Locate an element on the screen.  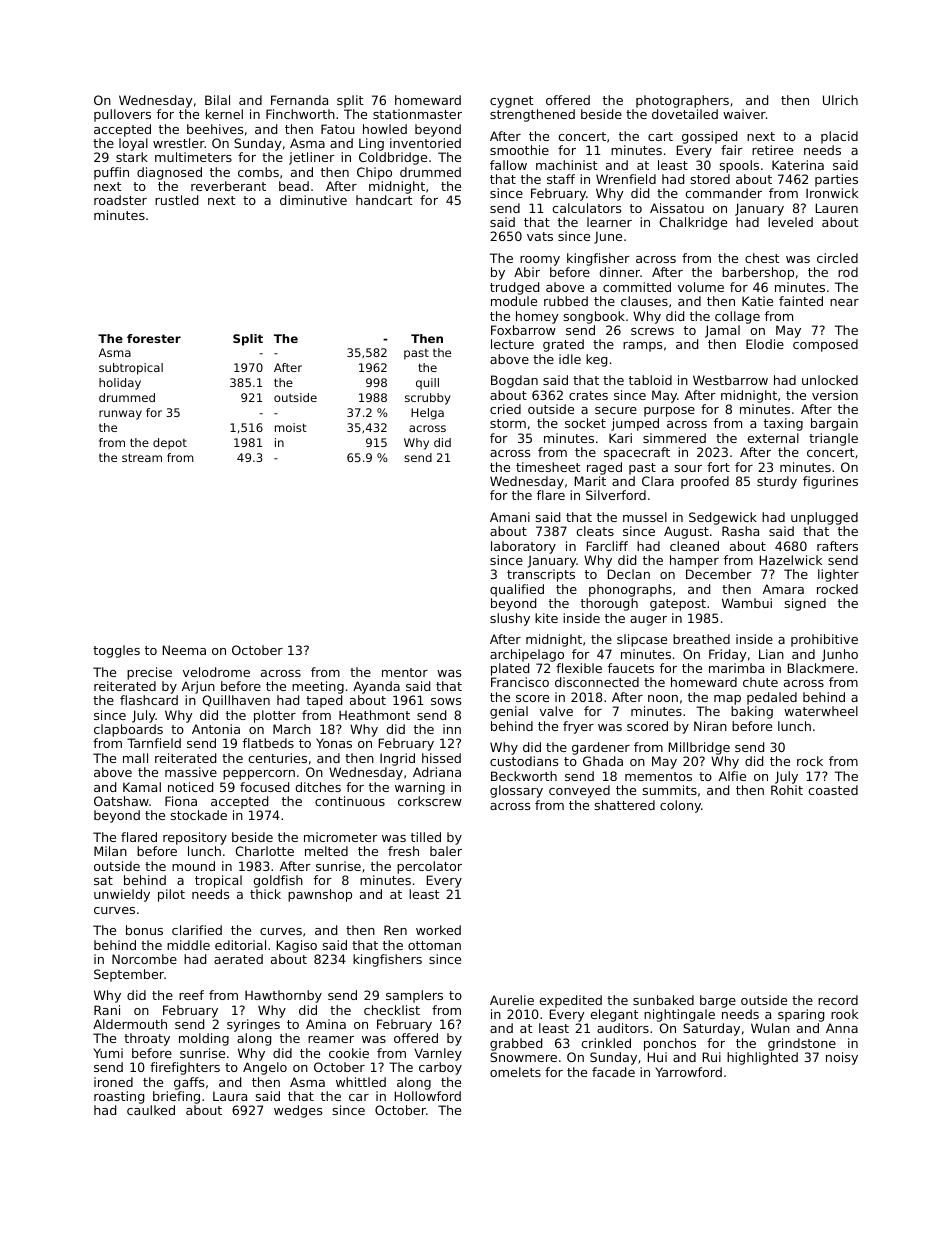
scrubby is located at coordinates (428, 399).
